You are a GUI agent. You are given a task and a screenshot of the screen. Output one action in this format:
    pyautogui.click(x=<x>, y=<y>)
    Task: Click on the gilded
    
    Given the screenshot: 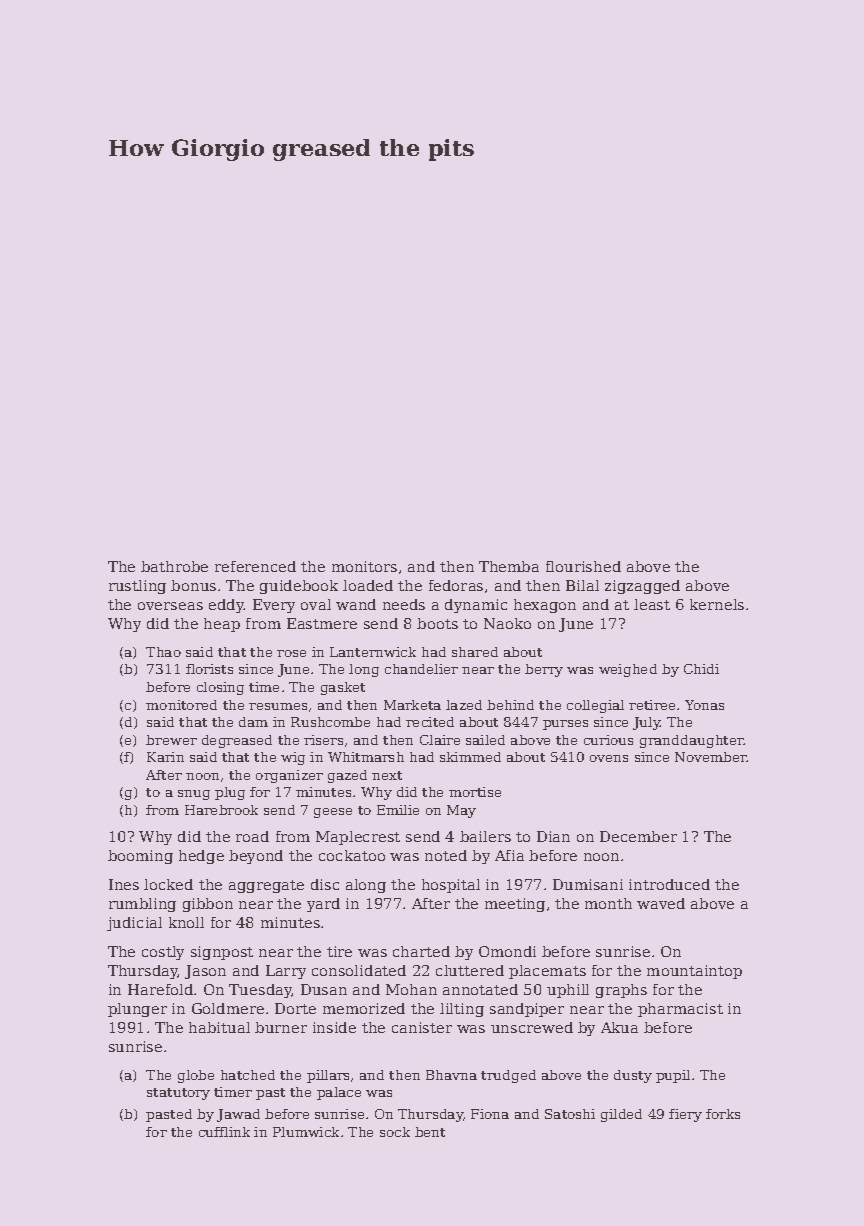 What is the action you would take?
    pyautogui.click(x=621, y=1115)
